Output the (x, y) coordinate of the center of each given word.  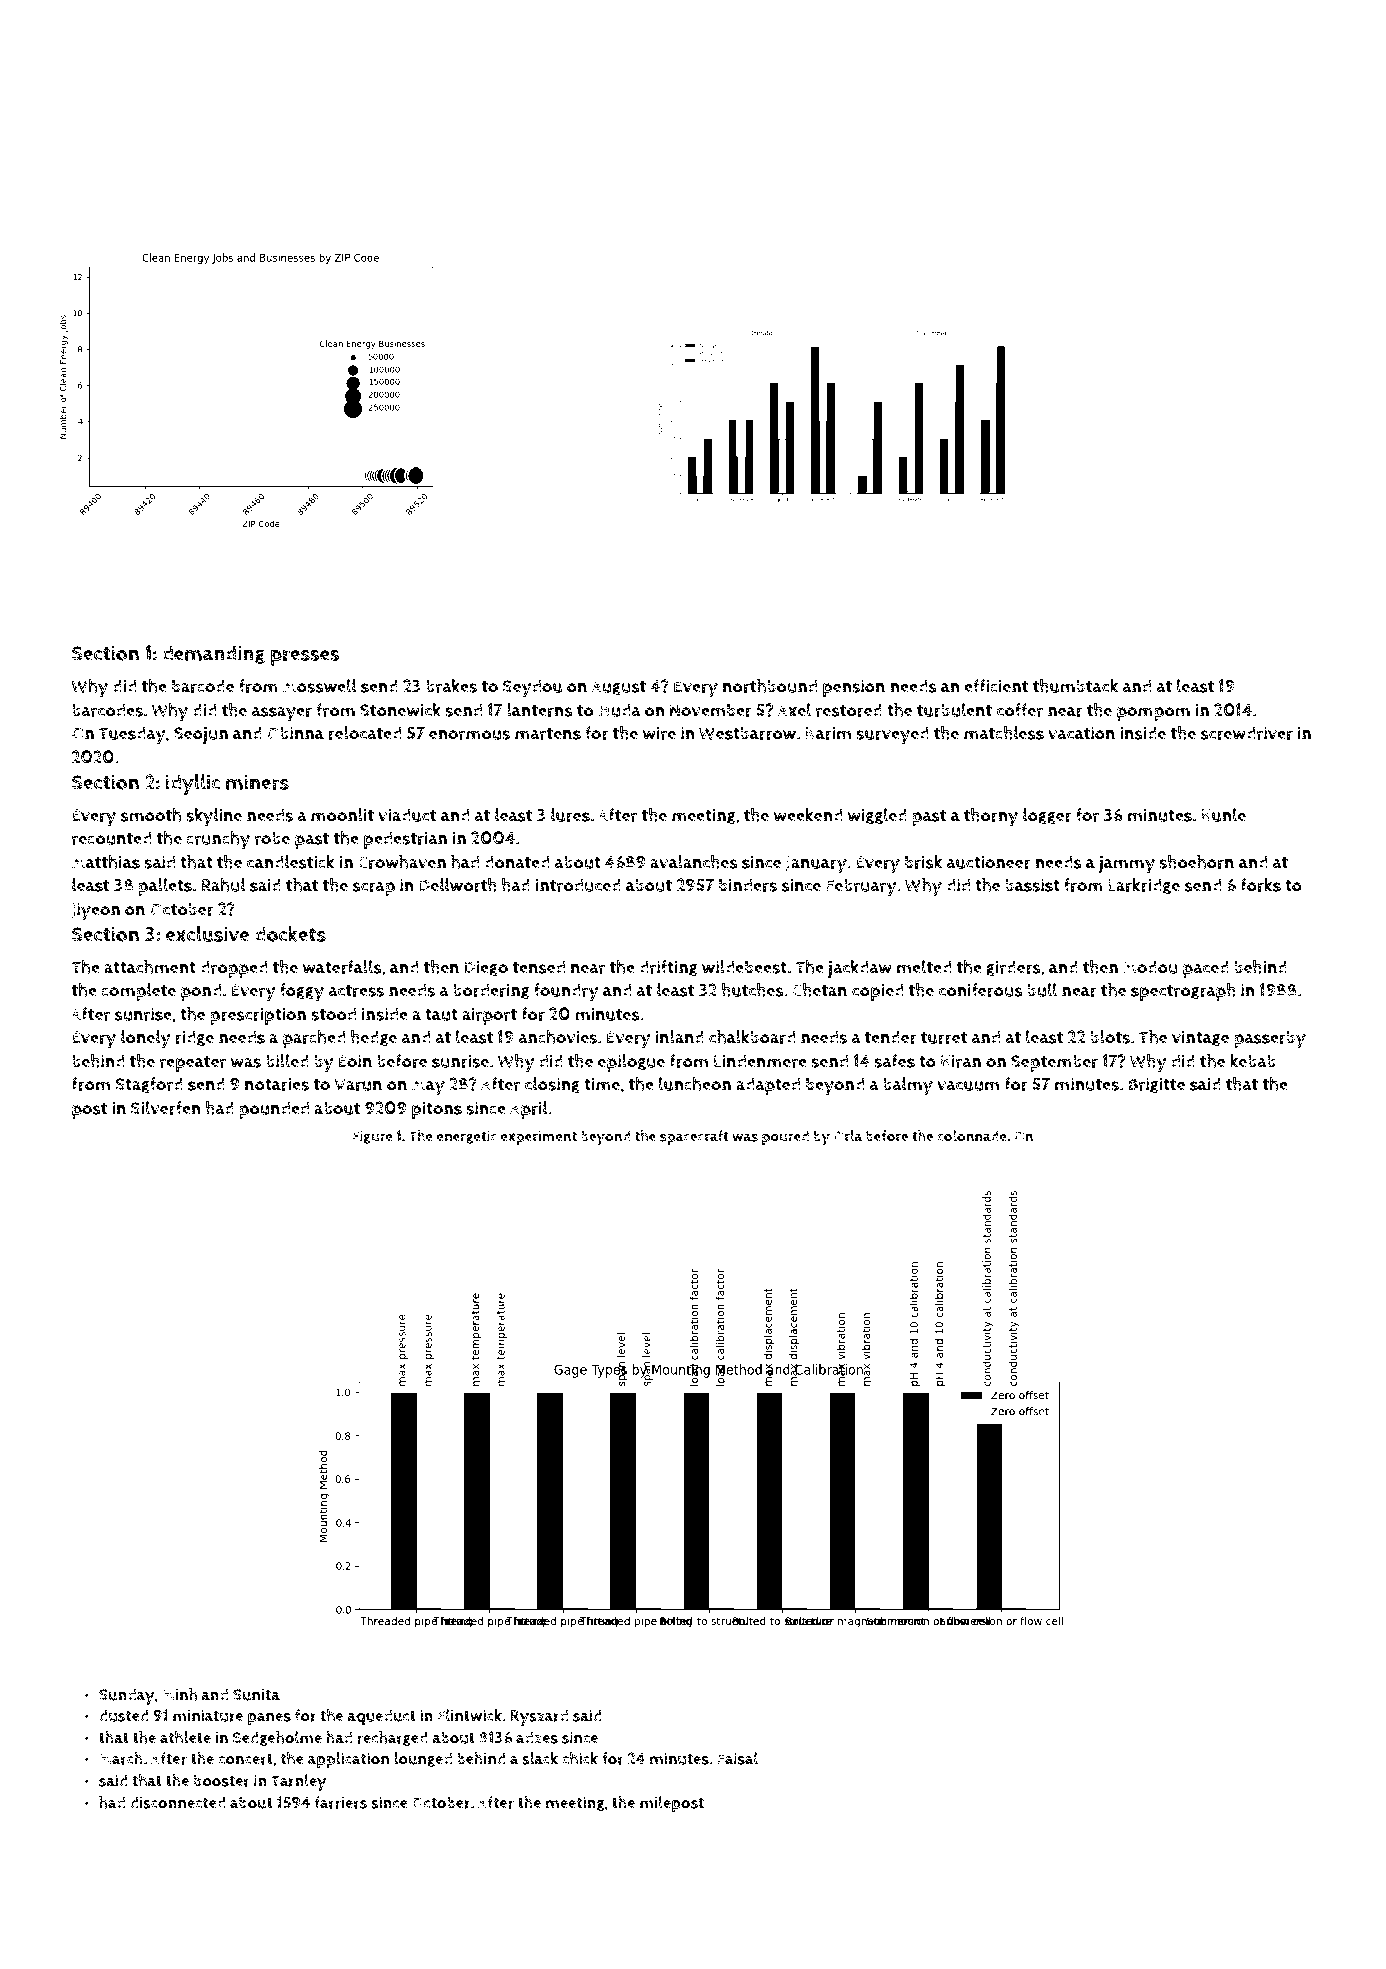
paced (1206, 969)
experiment (539, 1137)
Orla (848, 1136)
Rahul (223, 885)
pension (854, 688)
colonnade (972, 1136)
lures (570, 815)
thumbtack (1075, 686)
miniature (208, 1715)
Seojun (201, 735)
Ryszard (539, 1717)
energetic (467, 1137)
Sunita (256, 1694)
